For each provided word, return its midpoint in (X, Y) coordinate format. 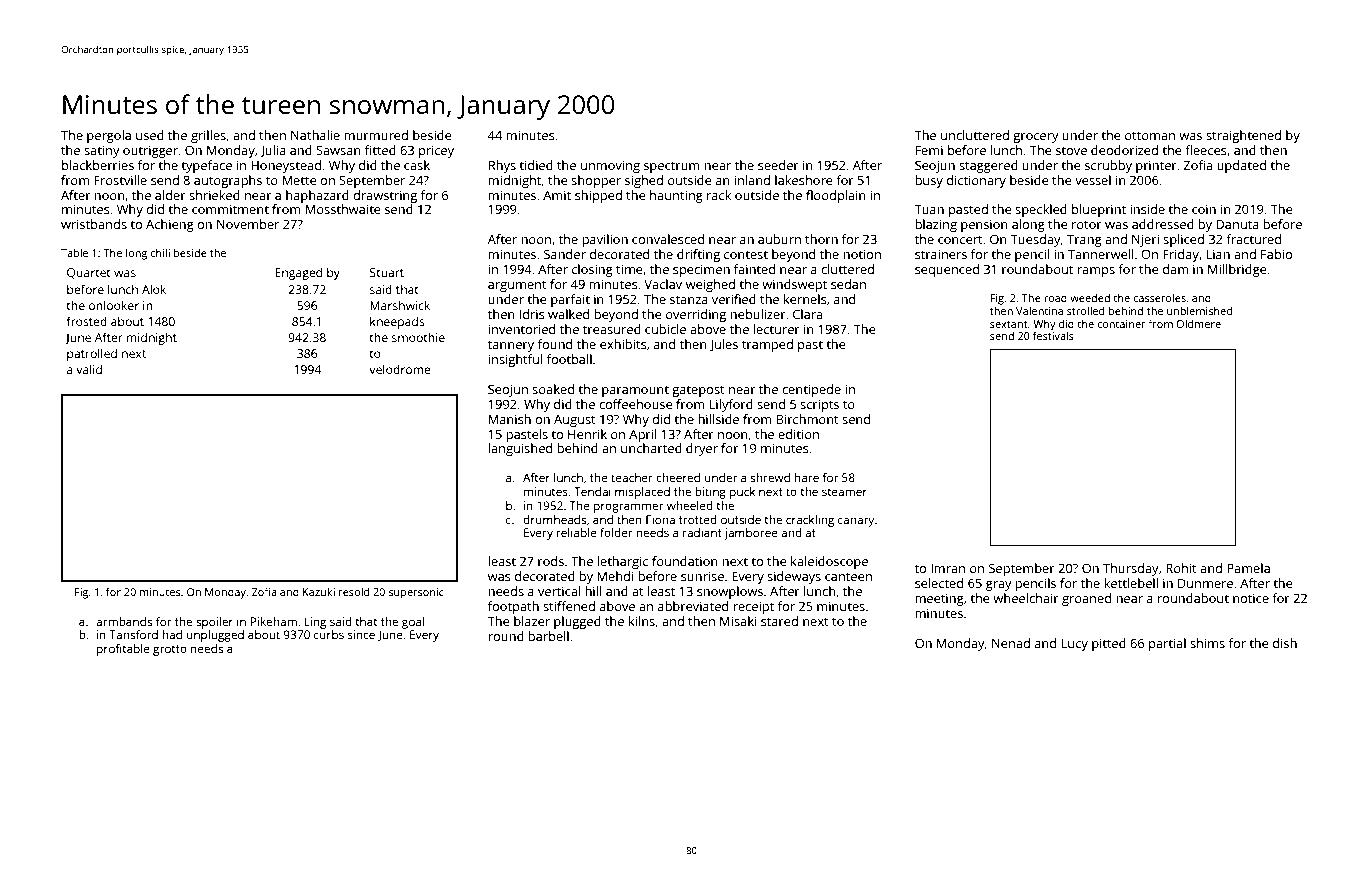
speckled (1041, 210)
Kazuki (319, 592)
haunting (676, 196)
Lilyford (731, 405)
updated (1241, 166)
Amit (557, 195)
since (361, 634)
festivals (1053, 335)
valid (89, 369)
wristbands (94, 224)
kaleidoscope (829, 562)
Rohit (1181, 568)
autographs (228, 181)
